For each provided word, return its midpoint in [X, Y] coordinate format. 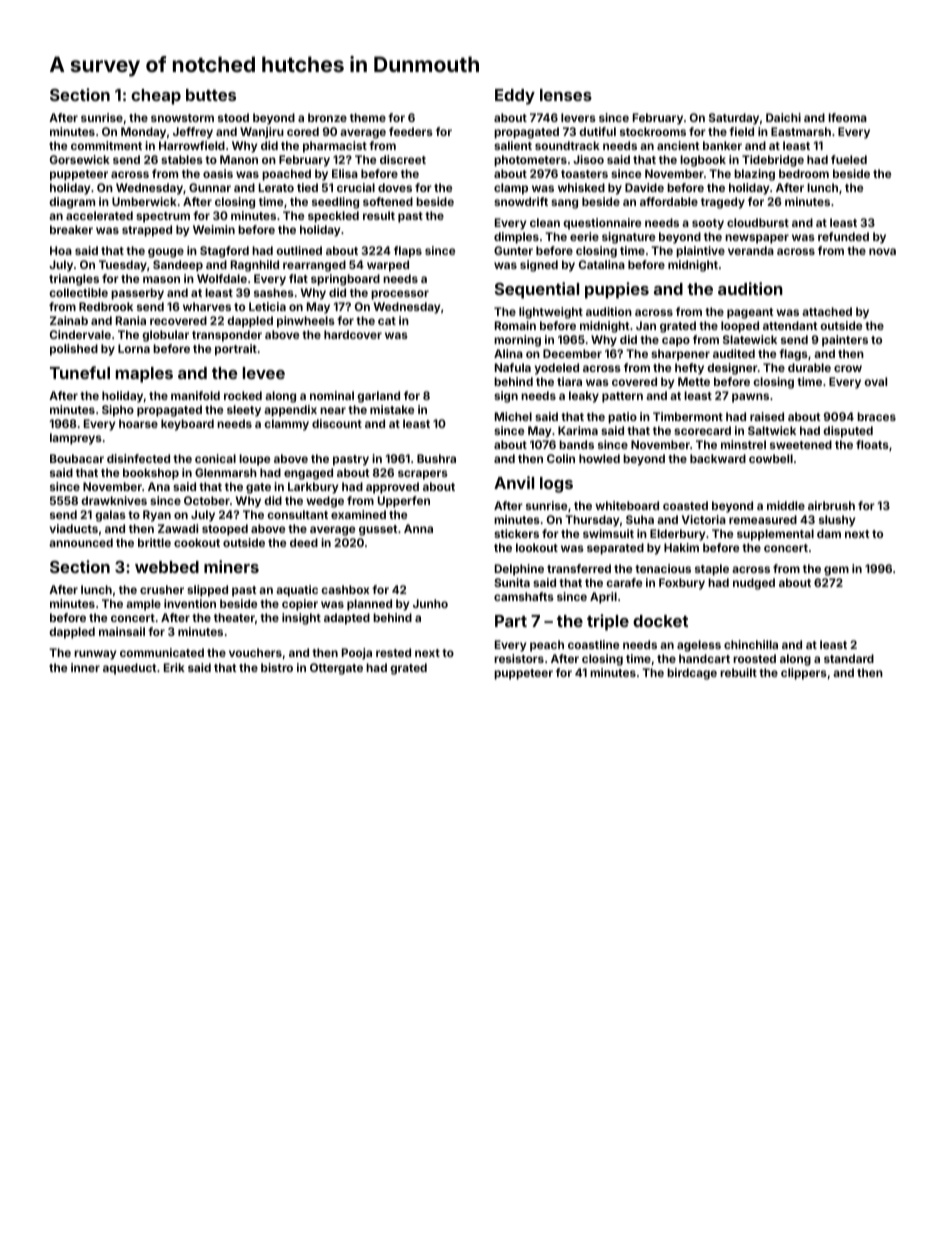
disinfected [138, 458]
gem [836, 571]
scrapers [423, 475]
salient [513, 145]
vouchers [255, 652]
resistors [519, 658]
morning [517, 341]
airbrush [831, 505]
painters [845, 341]
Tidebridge [773, 161]
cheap [156, 97]
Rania [131, 320]
